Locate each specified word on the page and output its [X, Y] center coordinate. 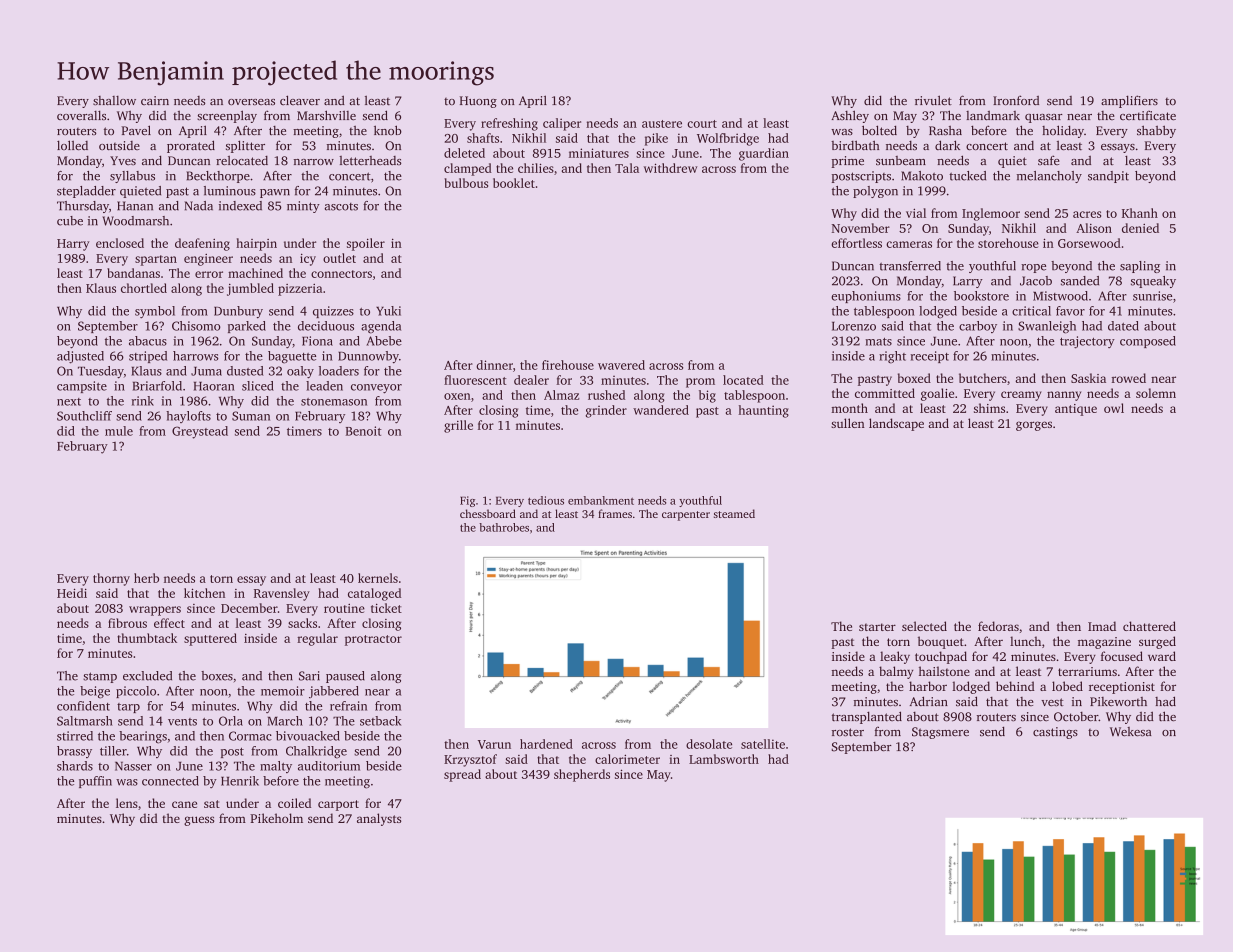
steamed [734, 513]
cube [70, 221]
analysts [379, 819]
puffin [95, 782]
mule [119, 431]
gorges [1034, 426]
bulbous [466, 183]
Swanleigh [1047, 327]
